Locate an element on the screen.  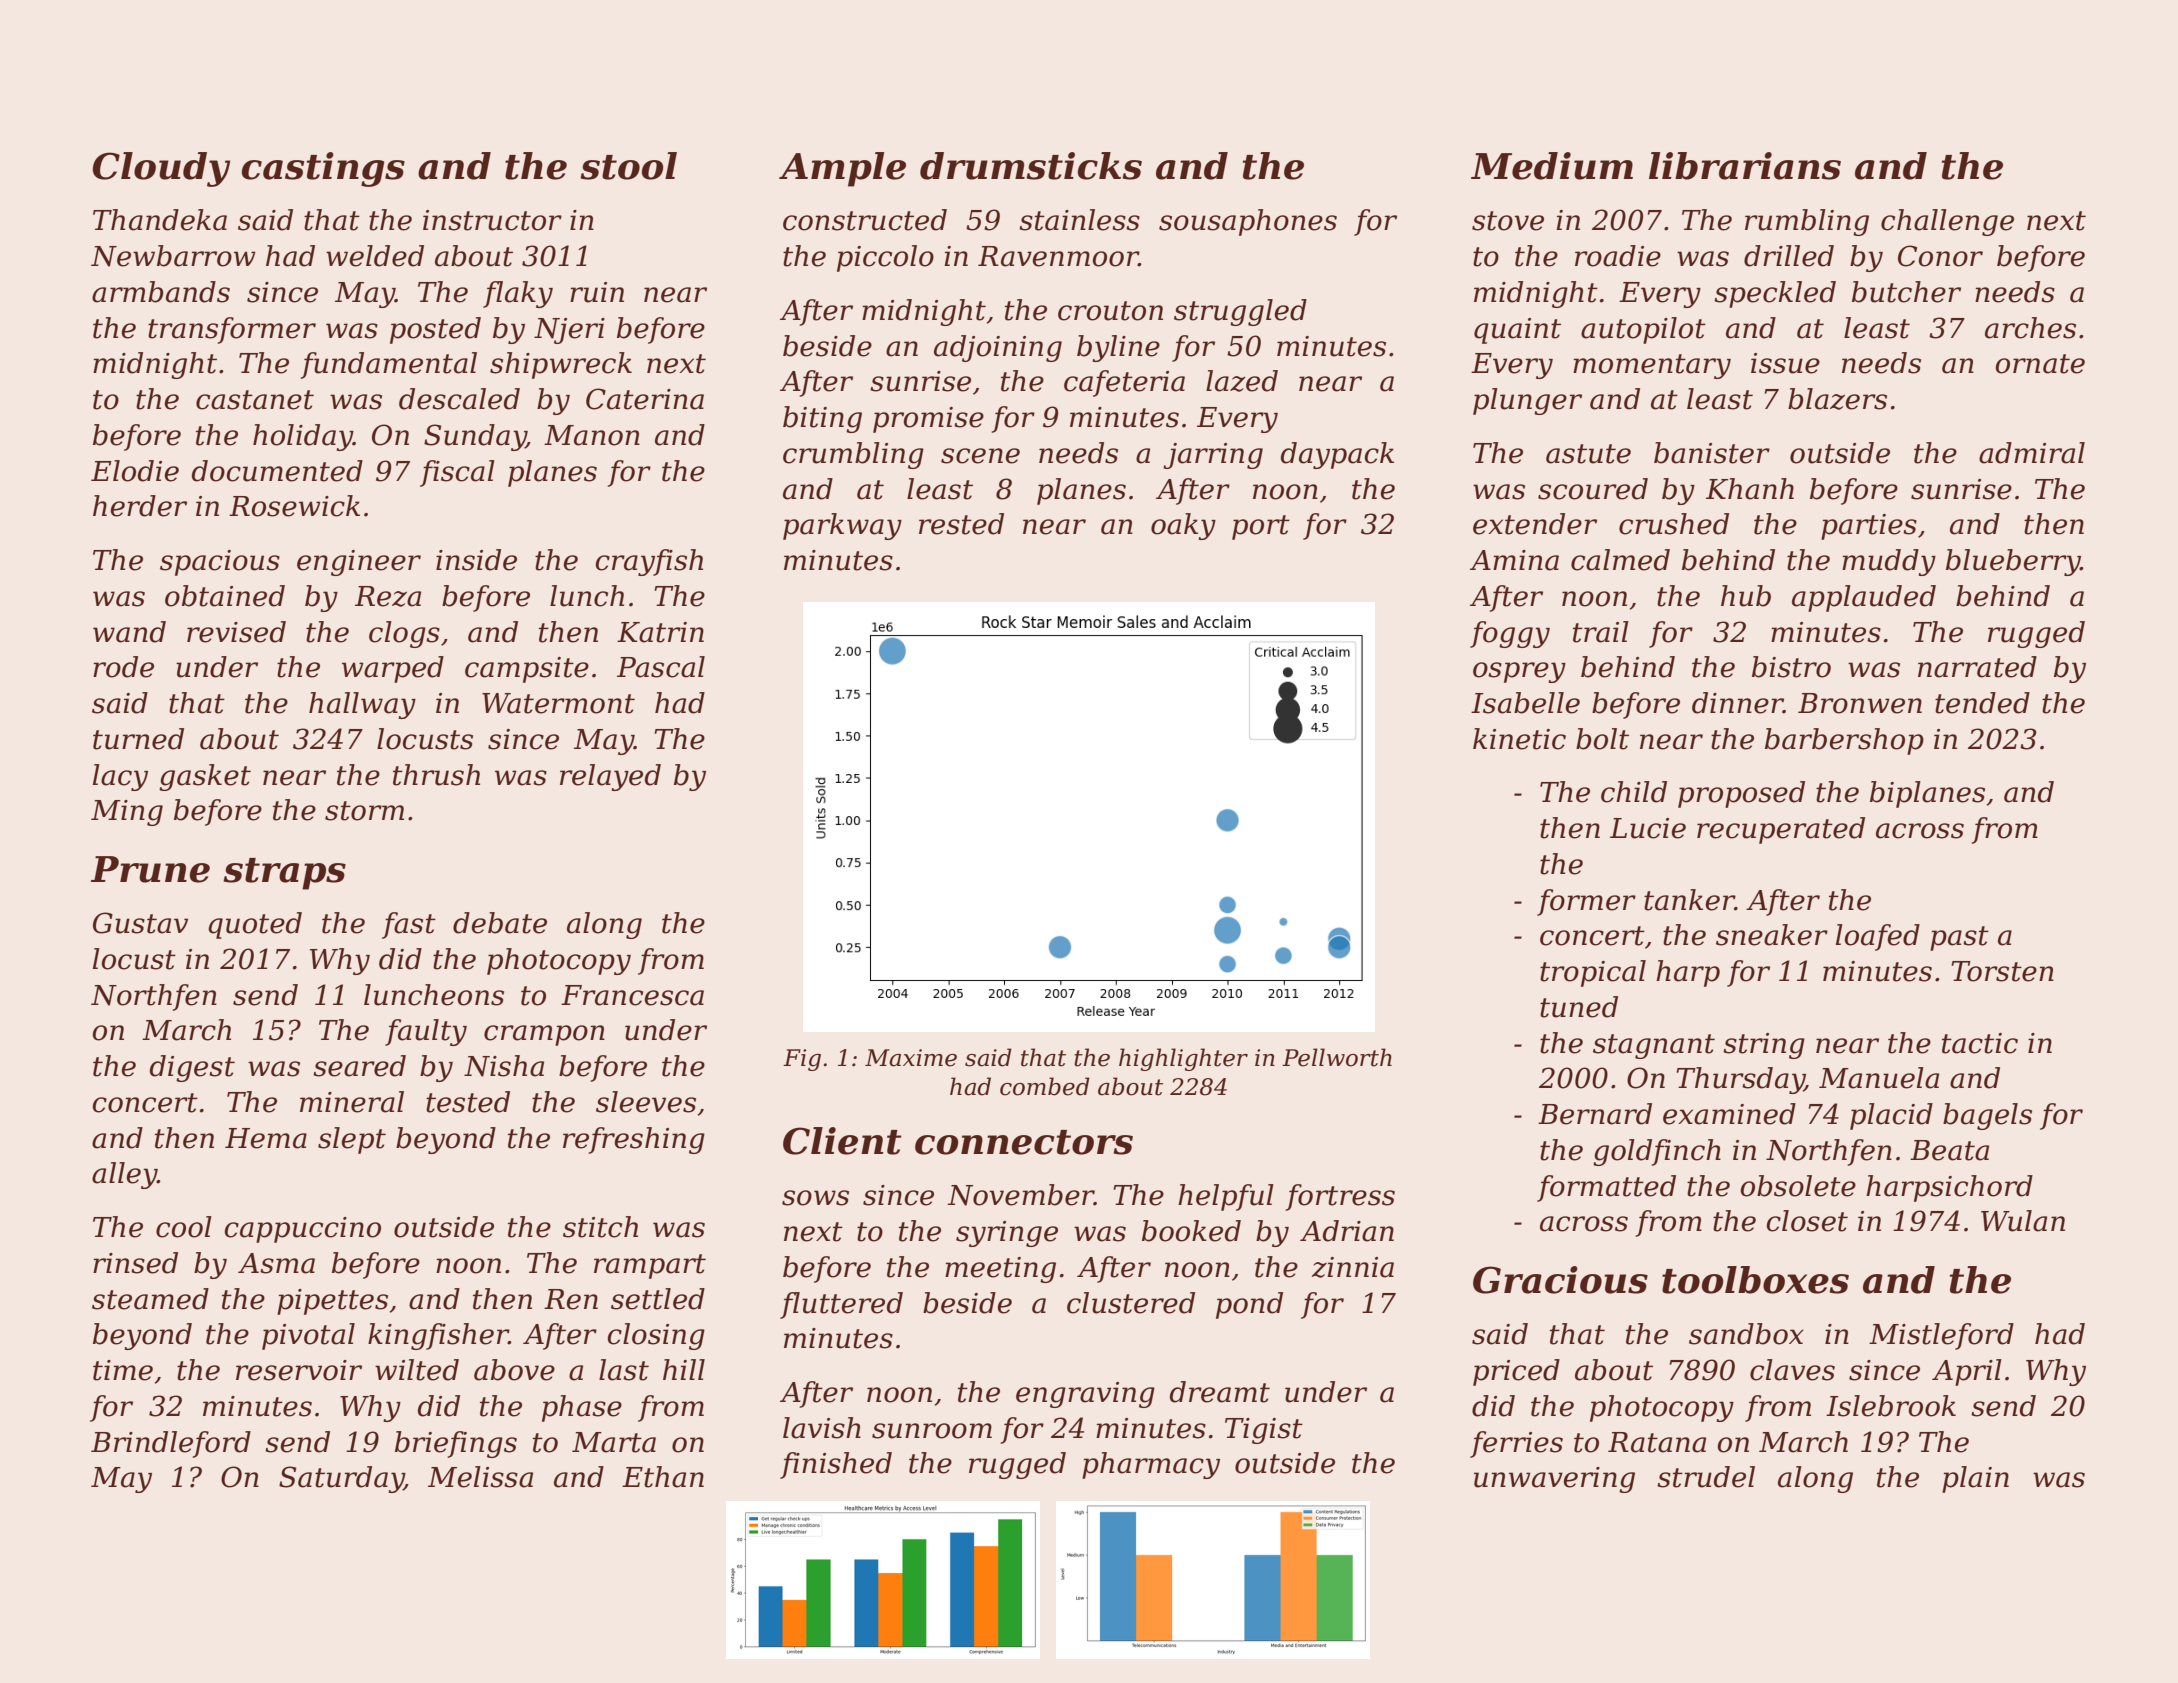
adjoining is located at coordinates (998, 348).
